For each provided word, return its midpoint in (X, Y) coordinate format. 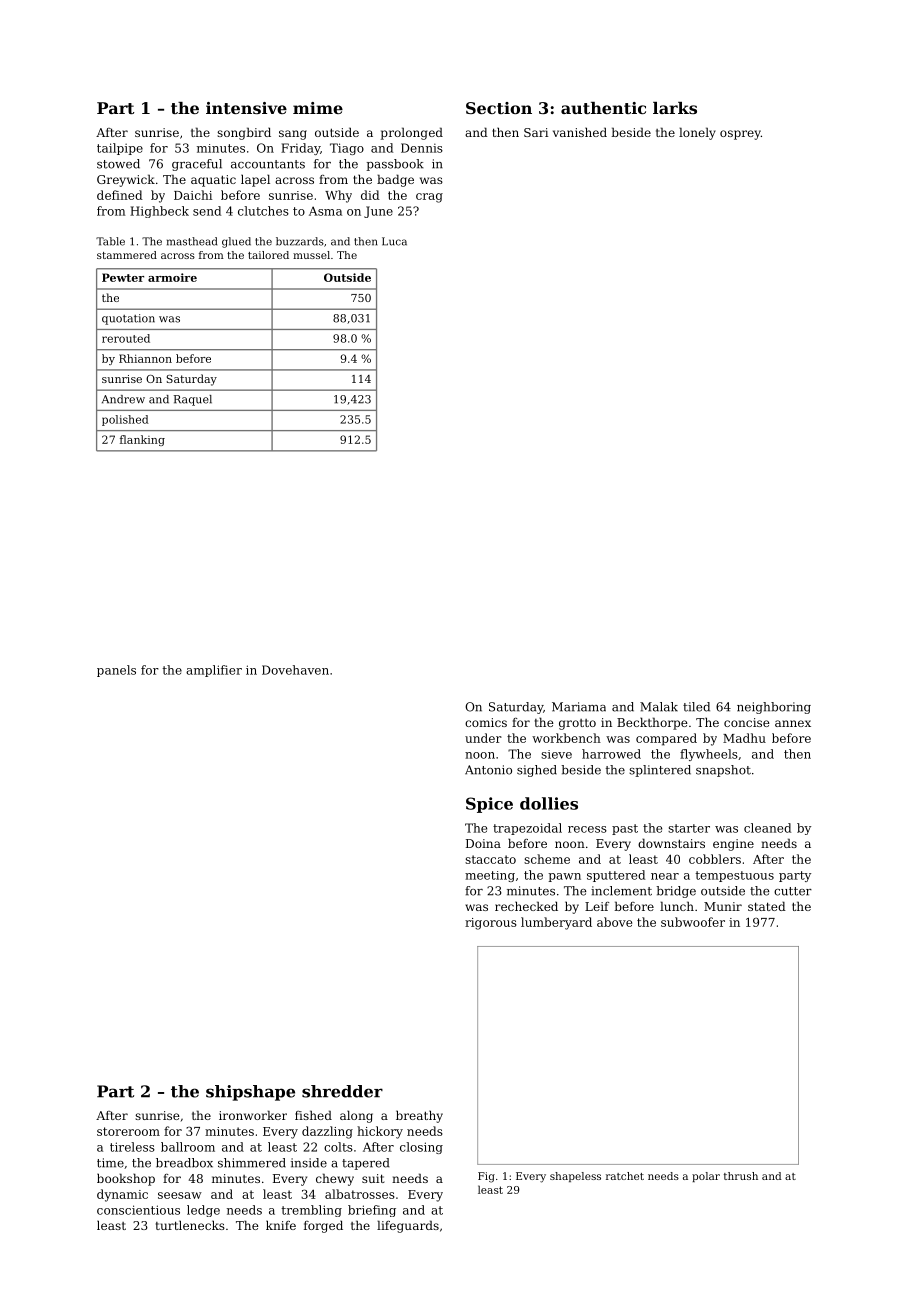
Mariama (579, 707)
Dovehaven (295, 670)
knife (281, 1225)
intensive (246, 108)
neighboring (774, 708)
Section (499, 108)
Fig (486, 1177)
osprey (740, 135)
